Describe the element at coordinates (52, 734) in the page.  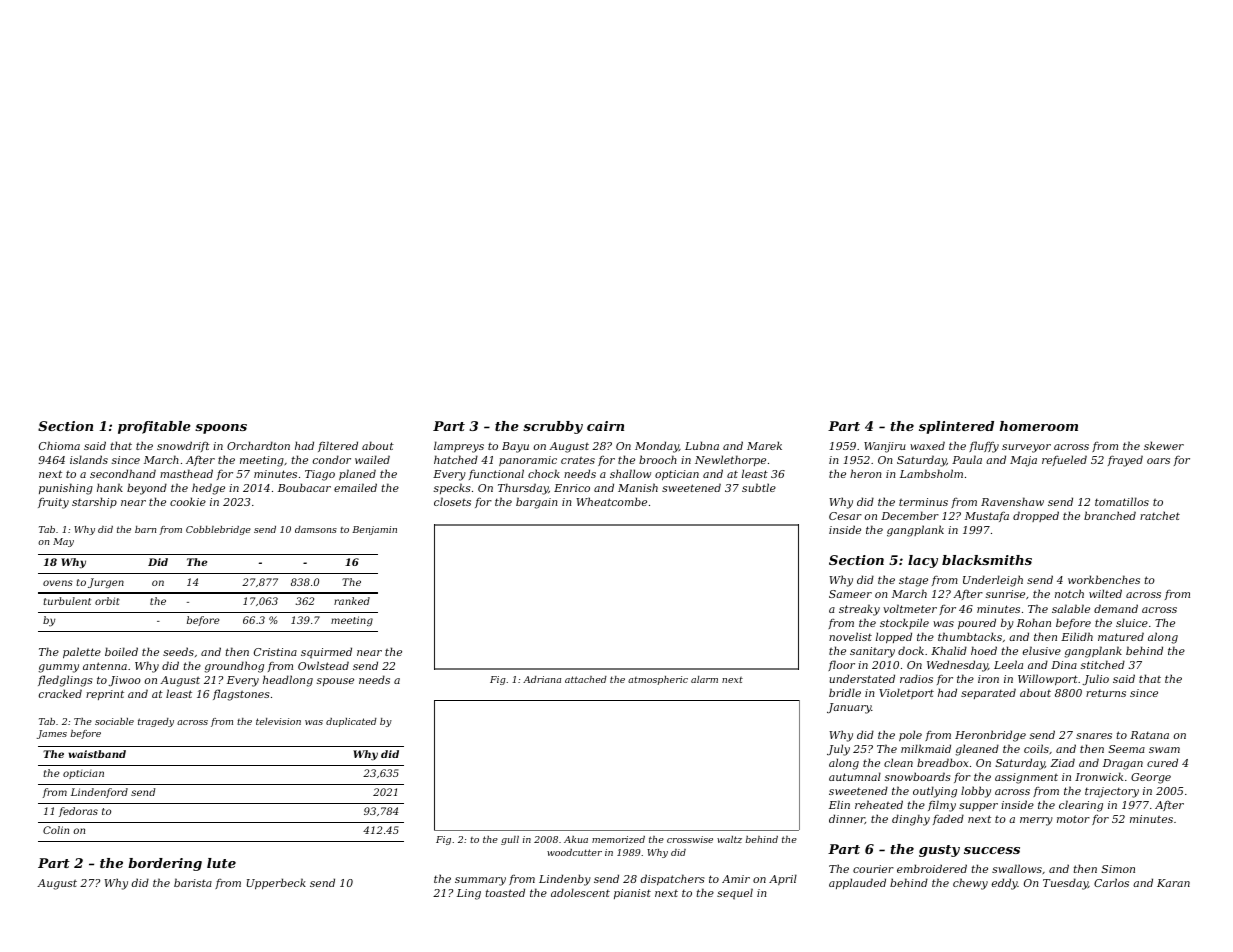
I see `James` at that location.
